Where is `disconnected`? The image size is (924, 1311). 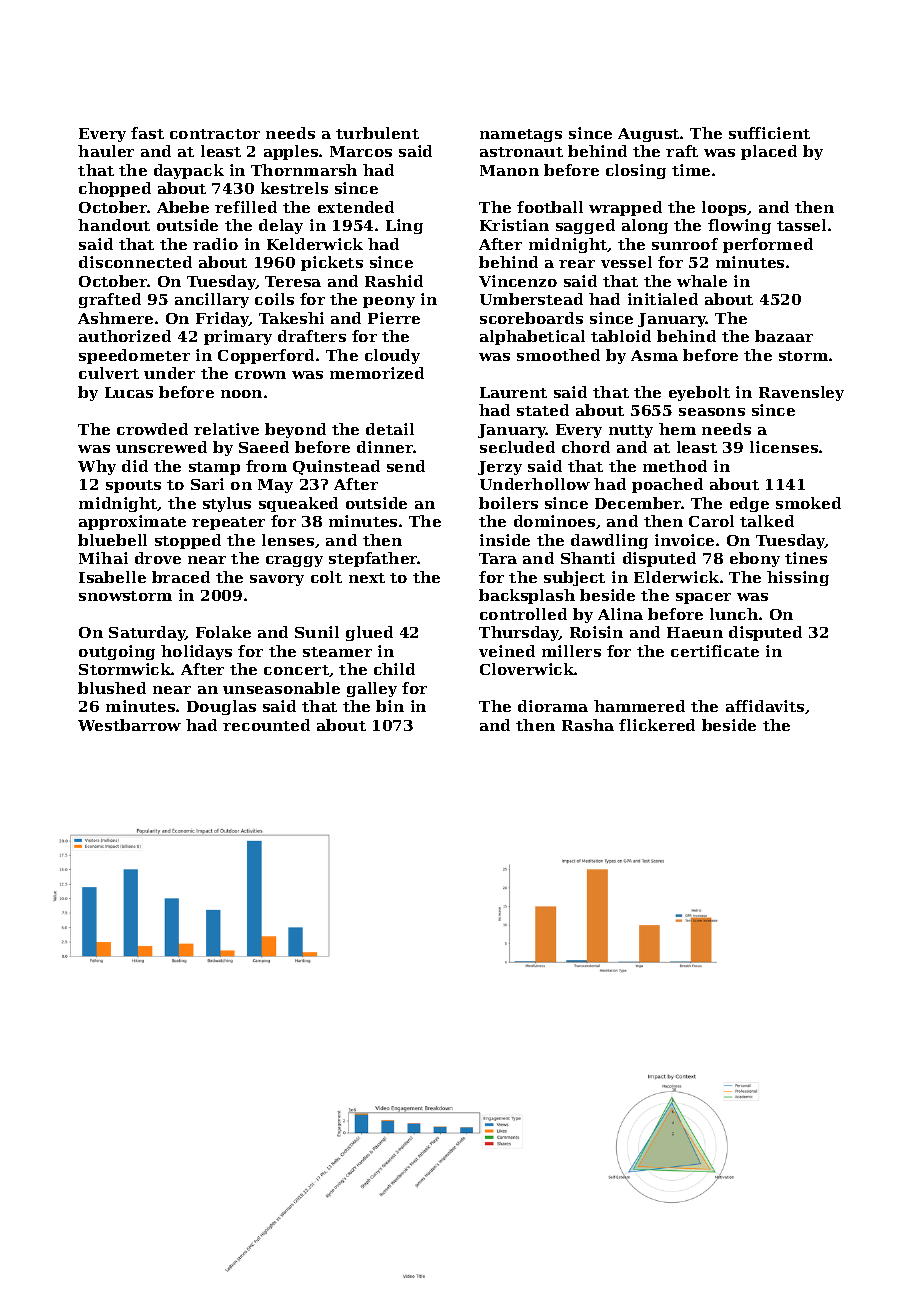 disconnected is located at coordinates (135, 262).
